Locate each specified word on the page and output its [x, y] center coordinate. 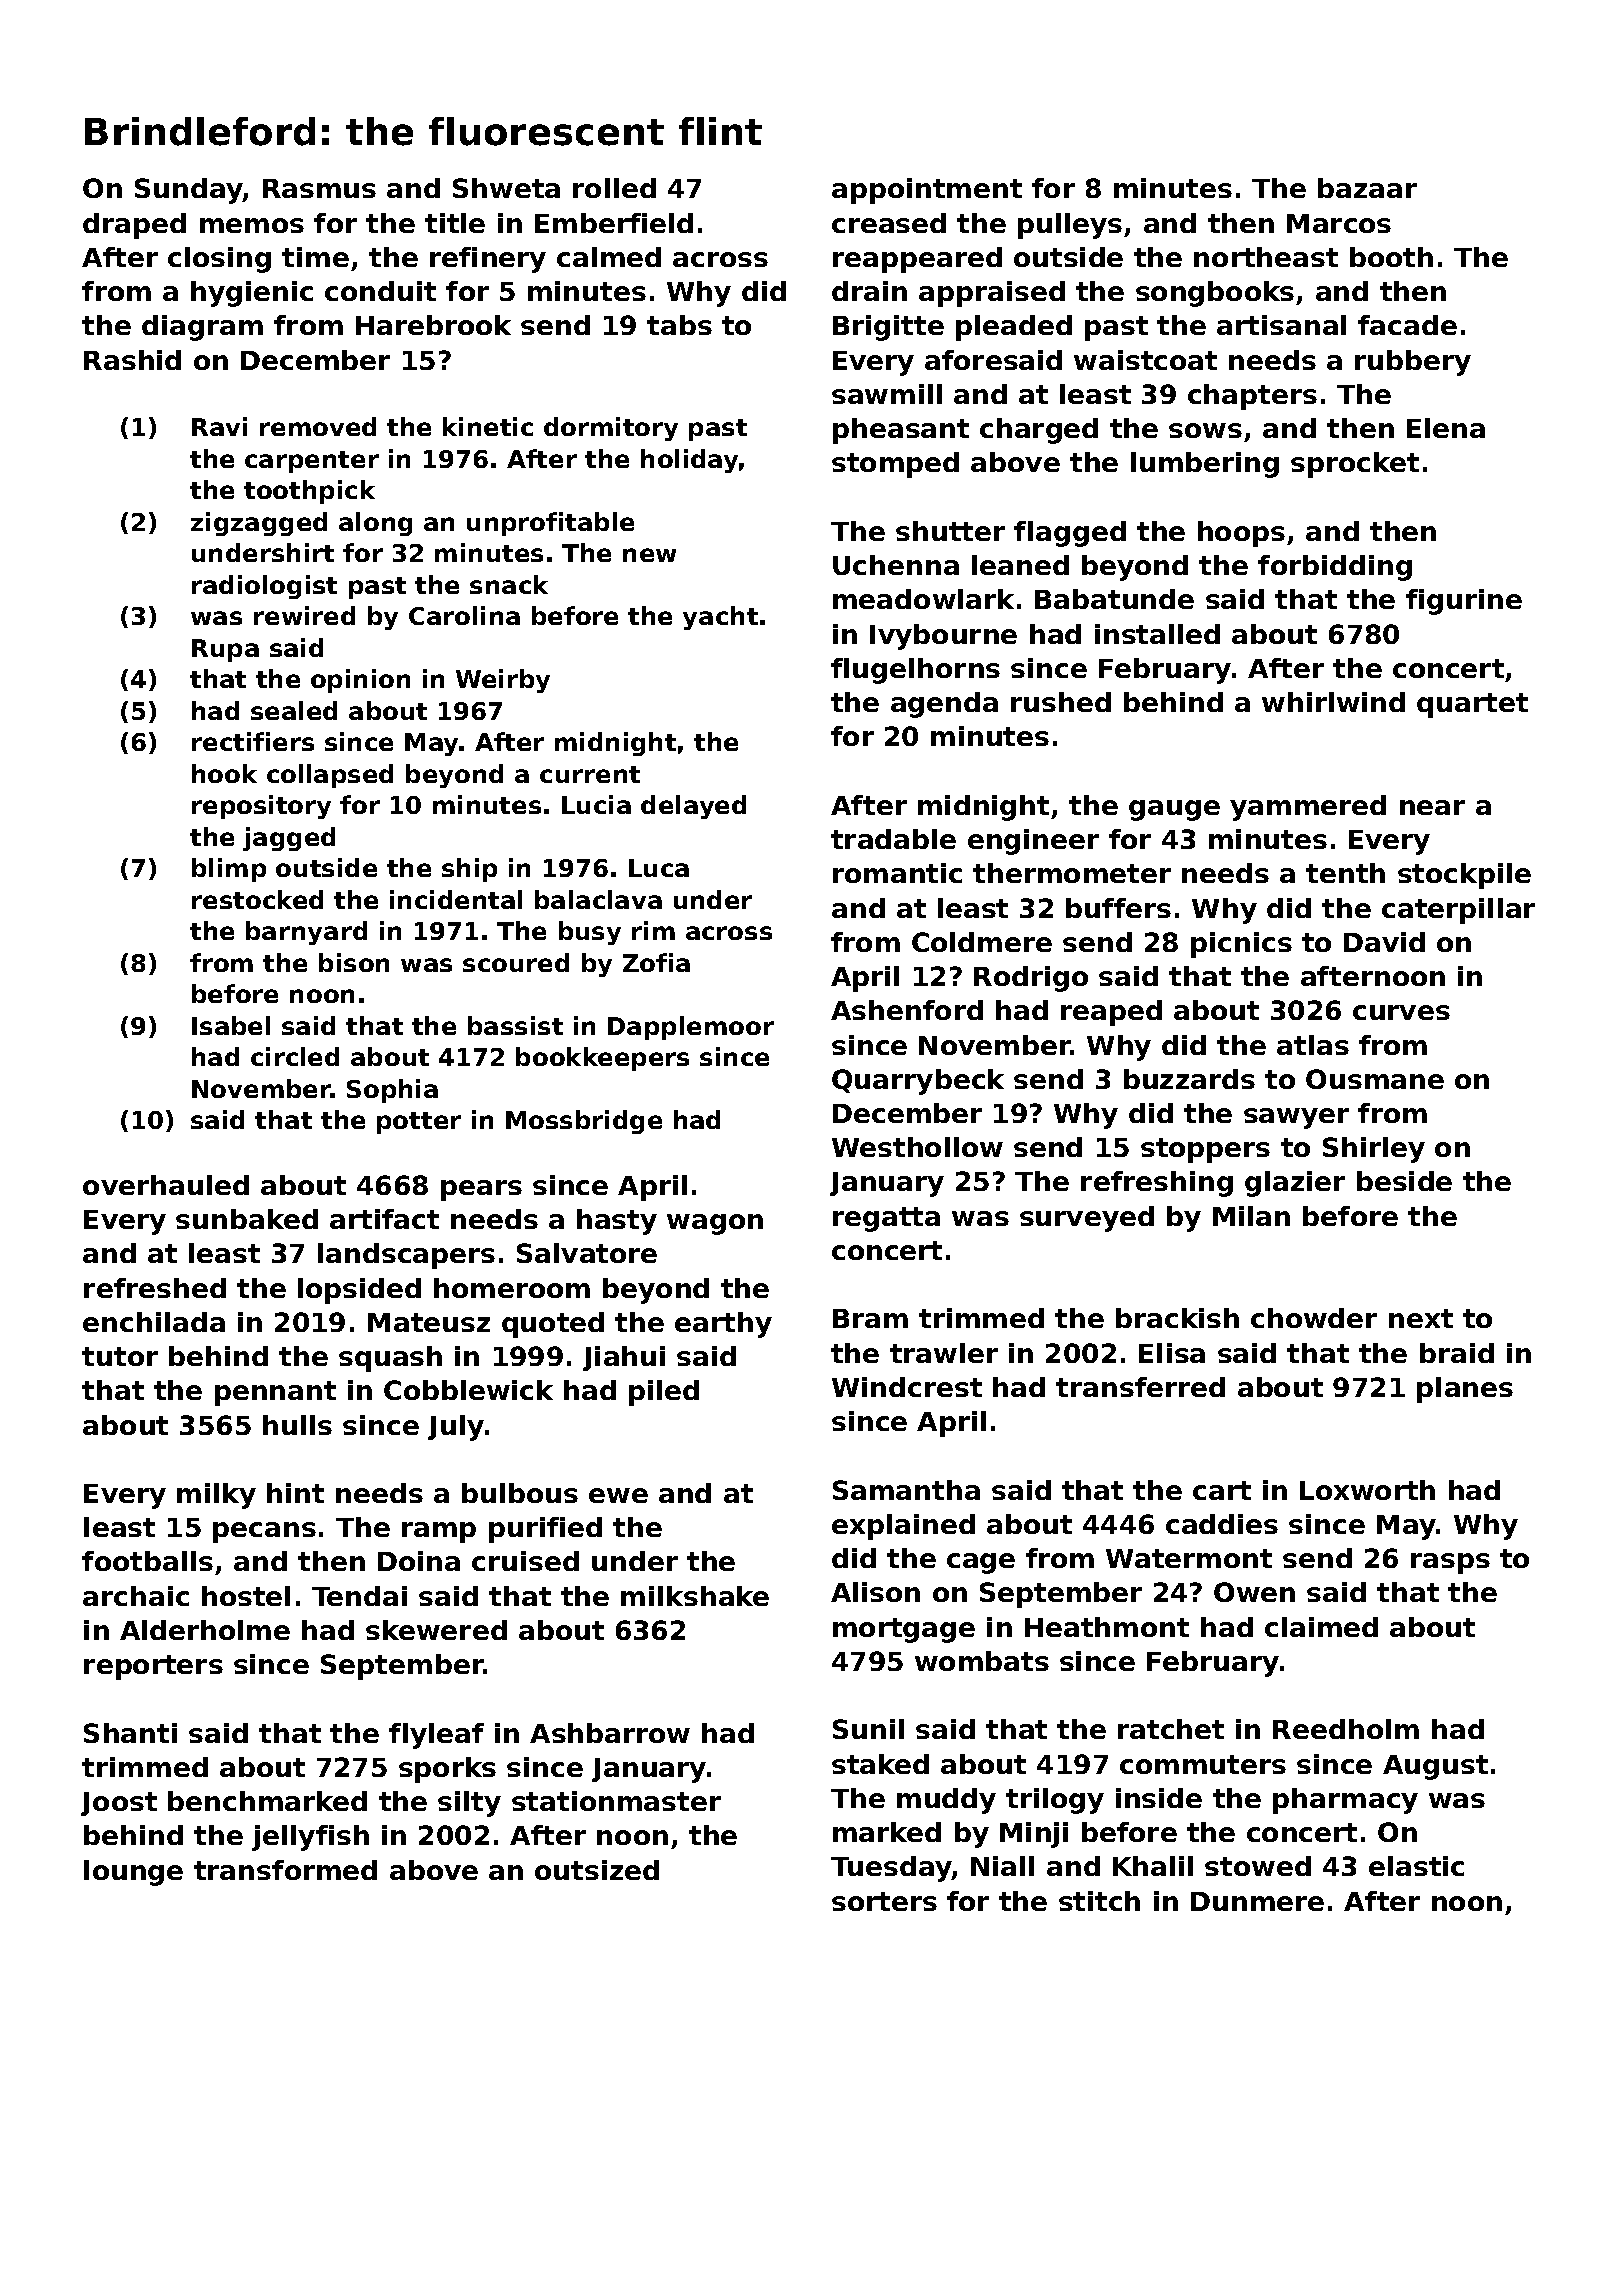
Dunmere [1257, 1901]
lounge [133, 1873]
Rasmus [319, 188]
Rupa [225, 650]
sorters [884, 1901]
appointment [927, 191]
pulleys [1070, 226]
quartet [1472, 705]
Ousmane [1375, 1079]
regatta [886, 1219]
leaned [1020, 565]
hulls [297, 1425]
